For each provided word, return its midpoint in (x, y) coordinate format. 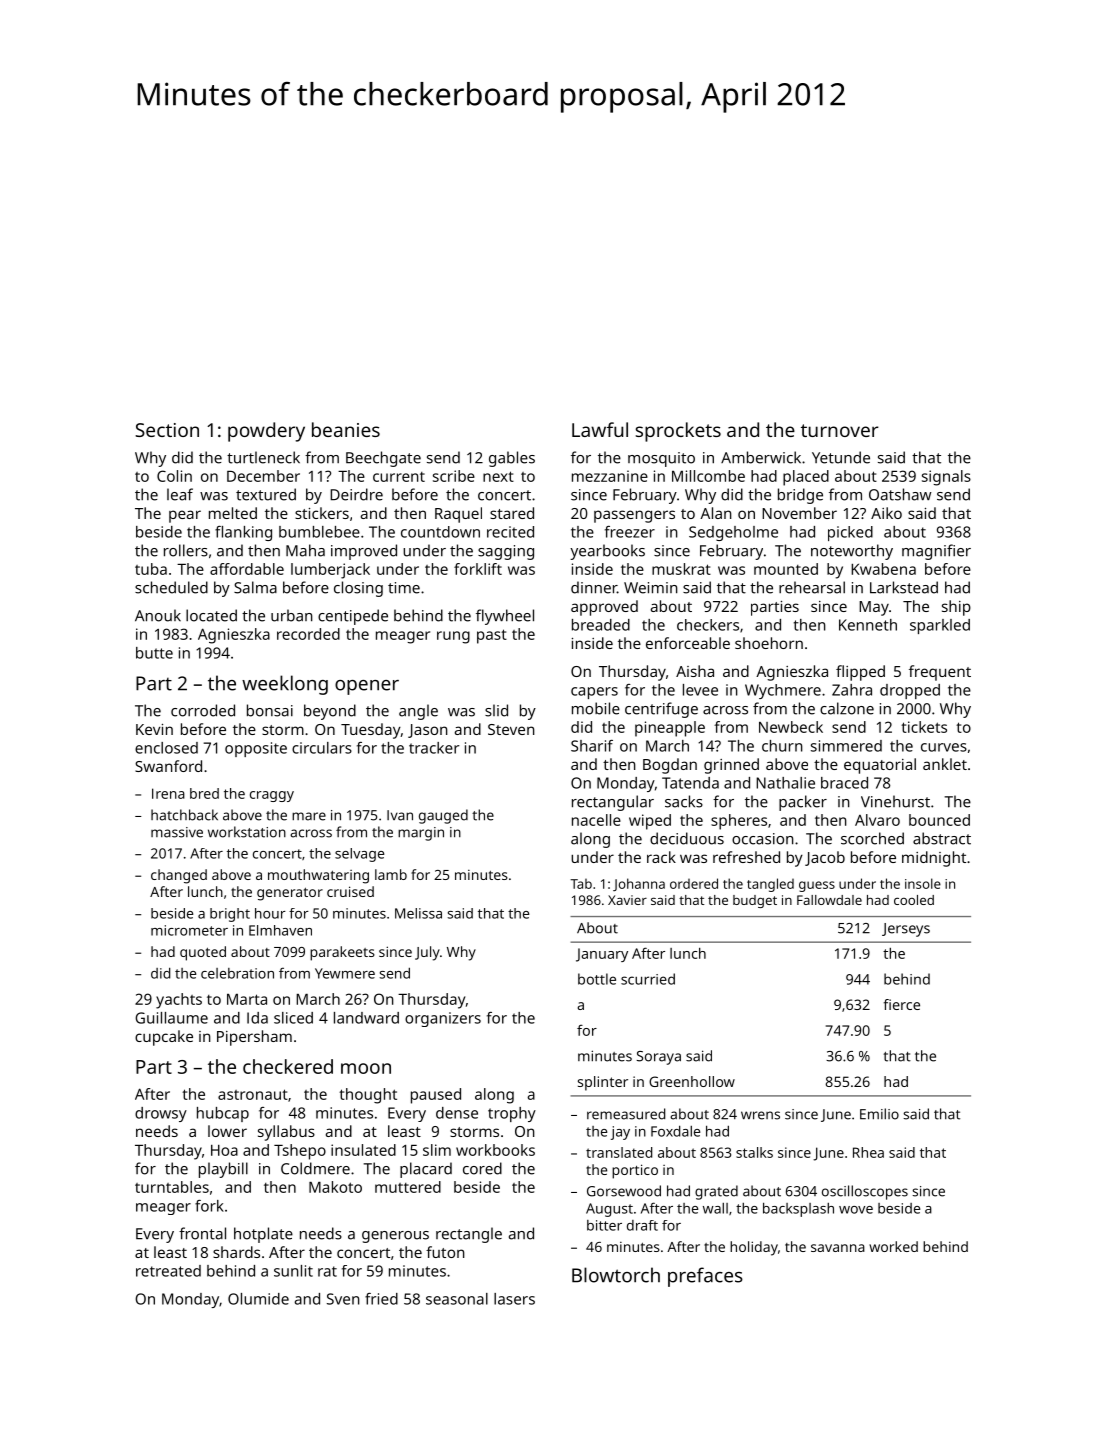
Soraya (658, 1058)
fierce (902, 1004)
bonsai (270, 710)
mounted (786, 569)
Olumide (258, 1299)
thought (368, 1096)
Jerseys (906, 930)
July (427, 953)
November (799, 513)
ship (956, 608)
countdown (440, 532)
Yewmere (345, 973)
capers (594, 693)
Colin (174, 476)
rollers (186, 550)
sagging (506, 552)
